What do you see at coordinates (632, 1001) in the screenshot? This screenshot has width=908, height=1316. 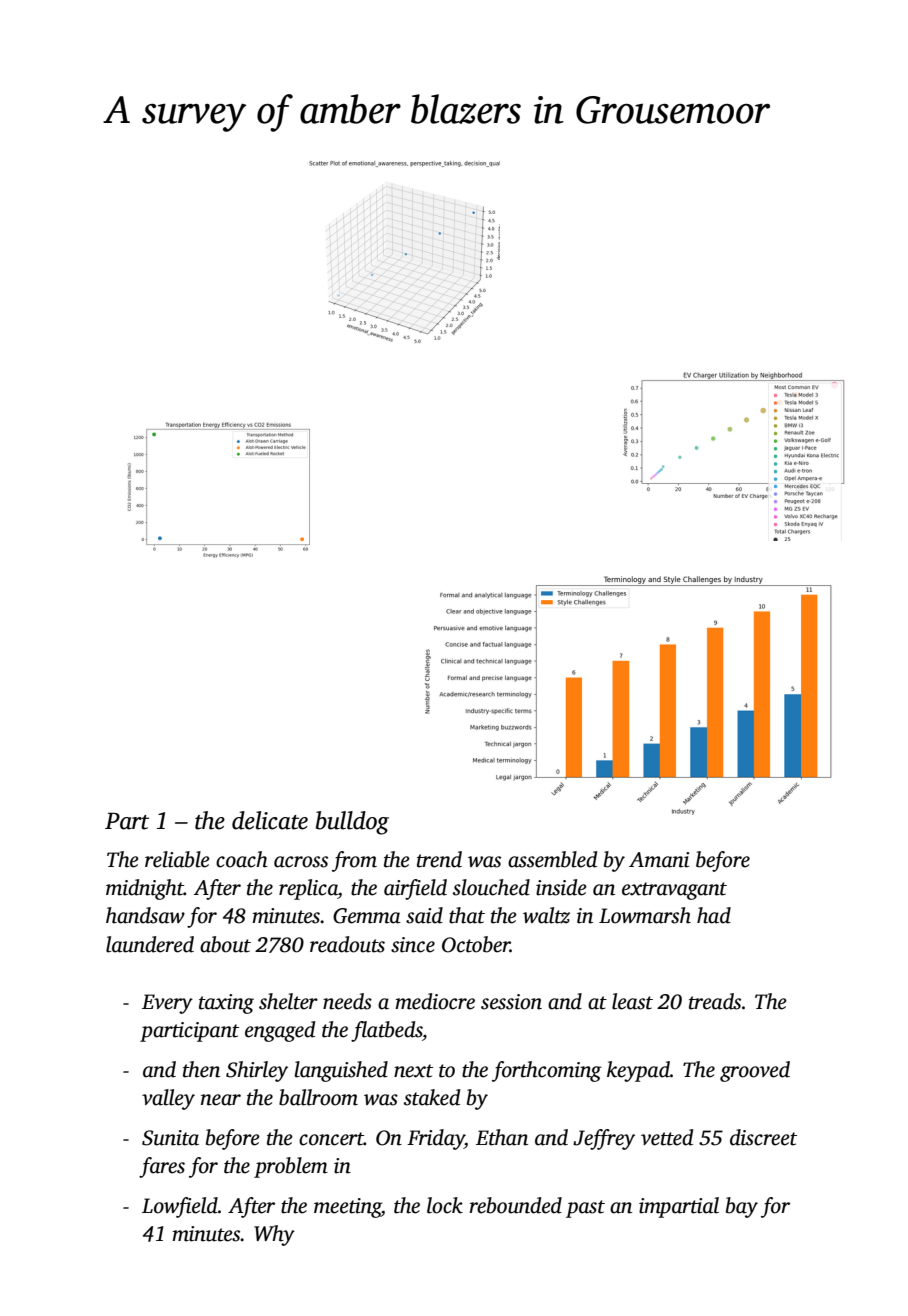 I see `least` at bounding box center [632, 1001].
